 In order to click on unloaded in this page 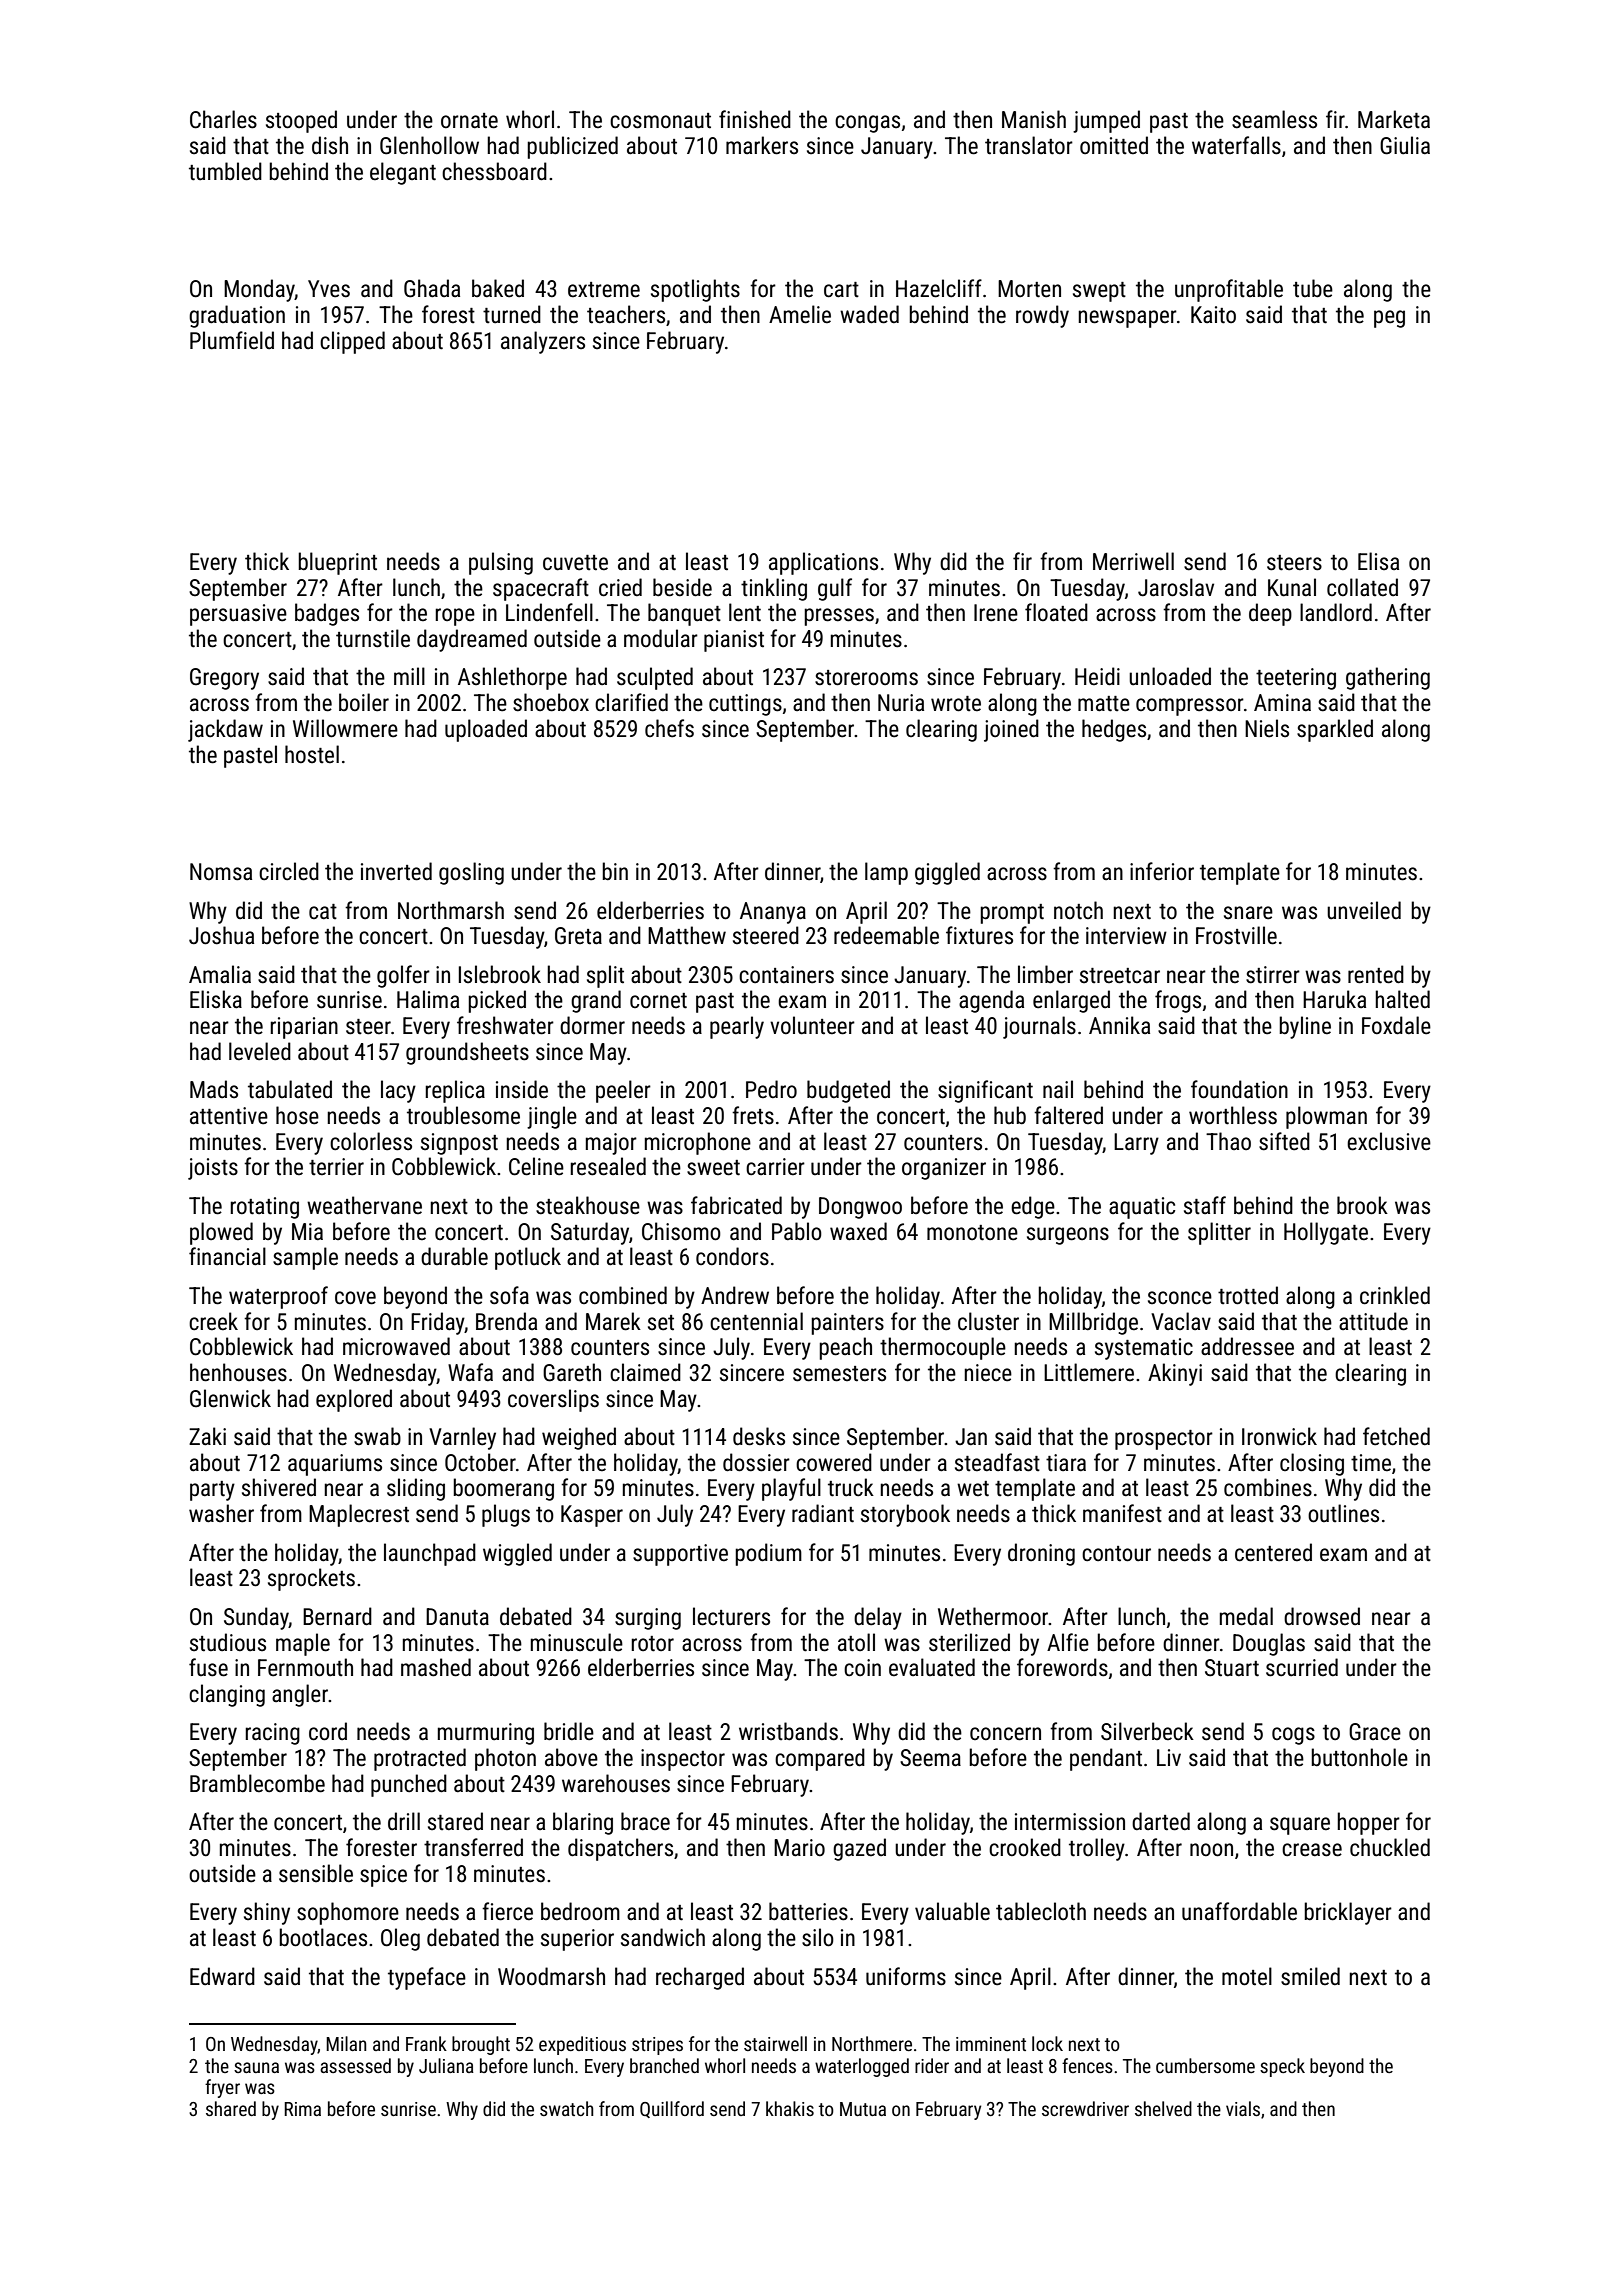, I will do `click(1170, 676)`.
